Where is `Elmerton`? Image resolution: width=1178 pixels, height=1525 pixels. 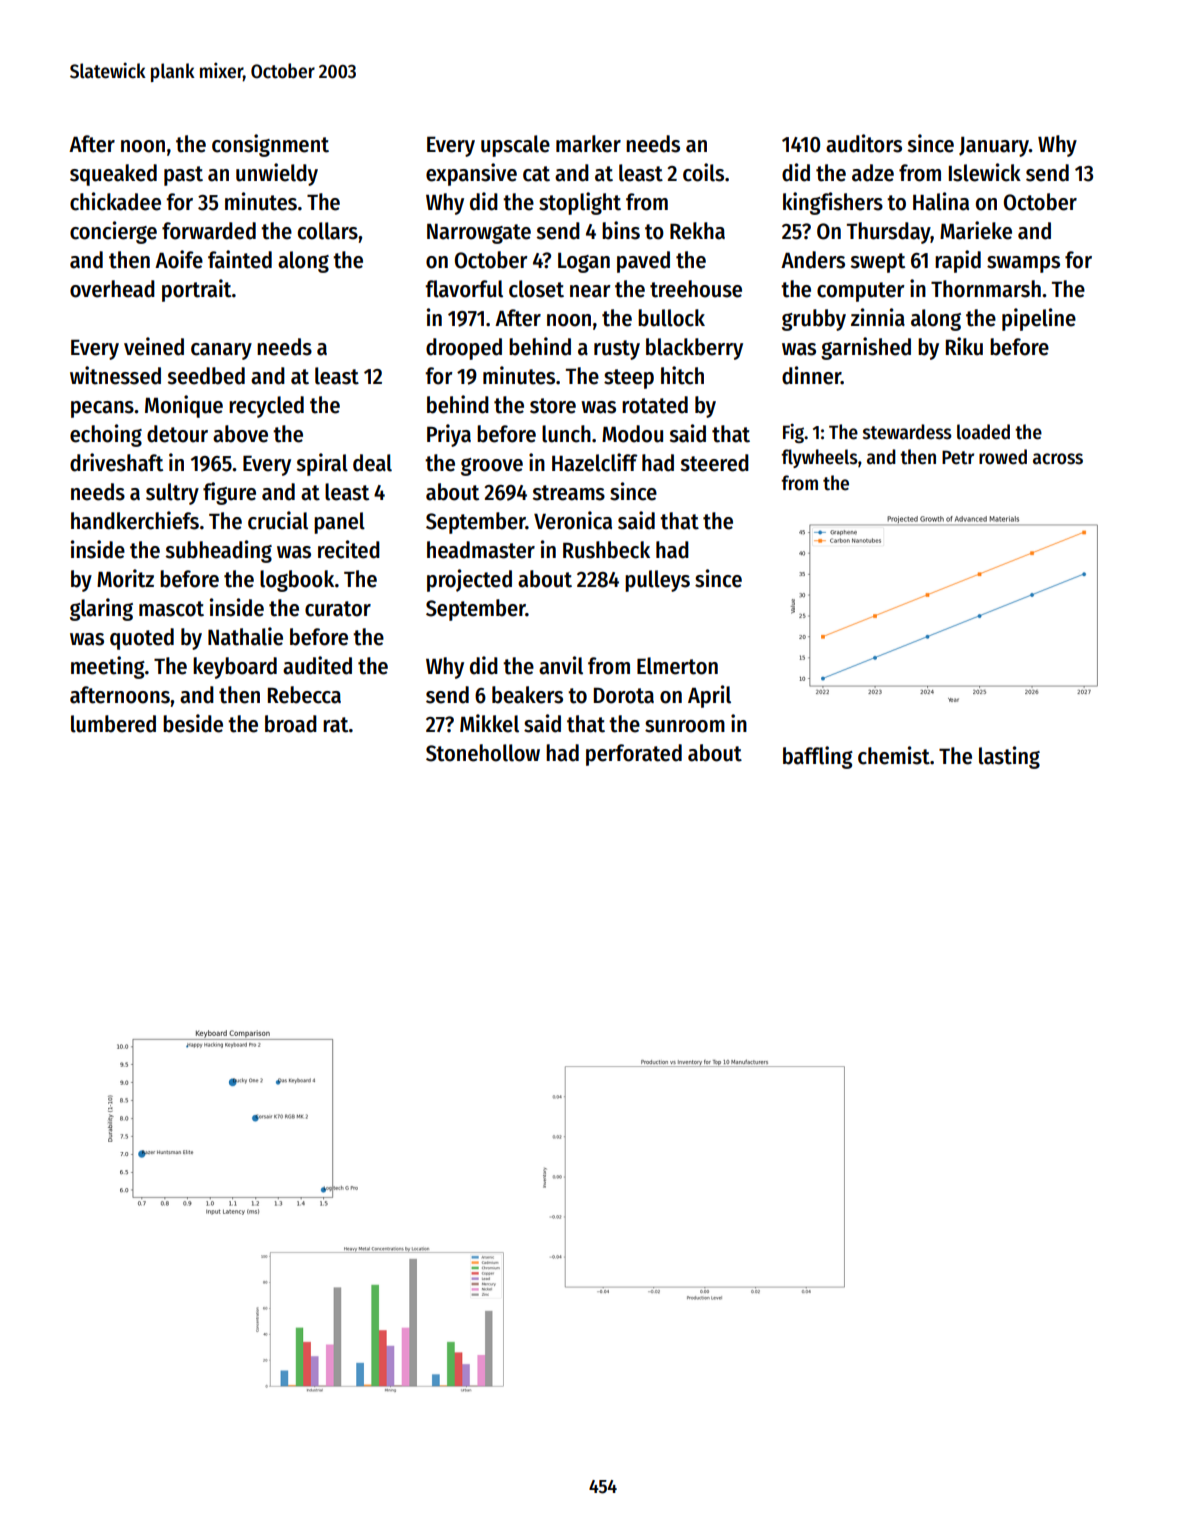
Elmerton is located at coordinates (677, 666).
